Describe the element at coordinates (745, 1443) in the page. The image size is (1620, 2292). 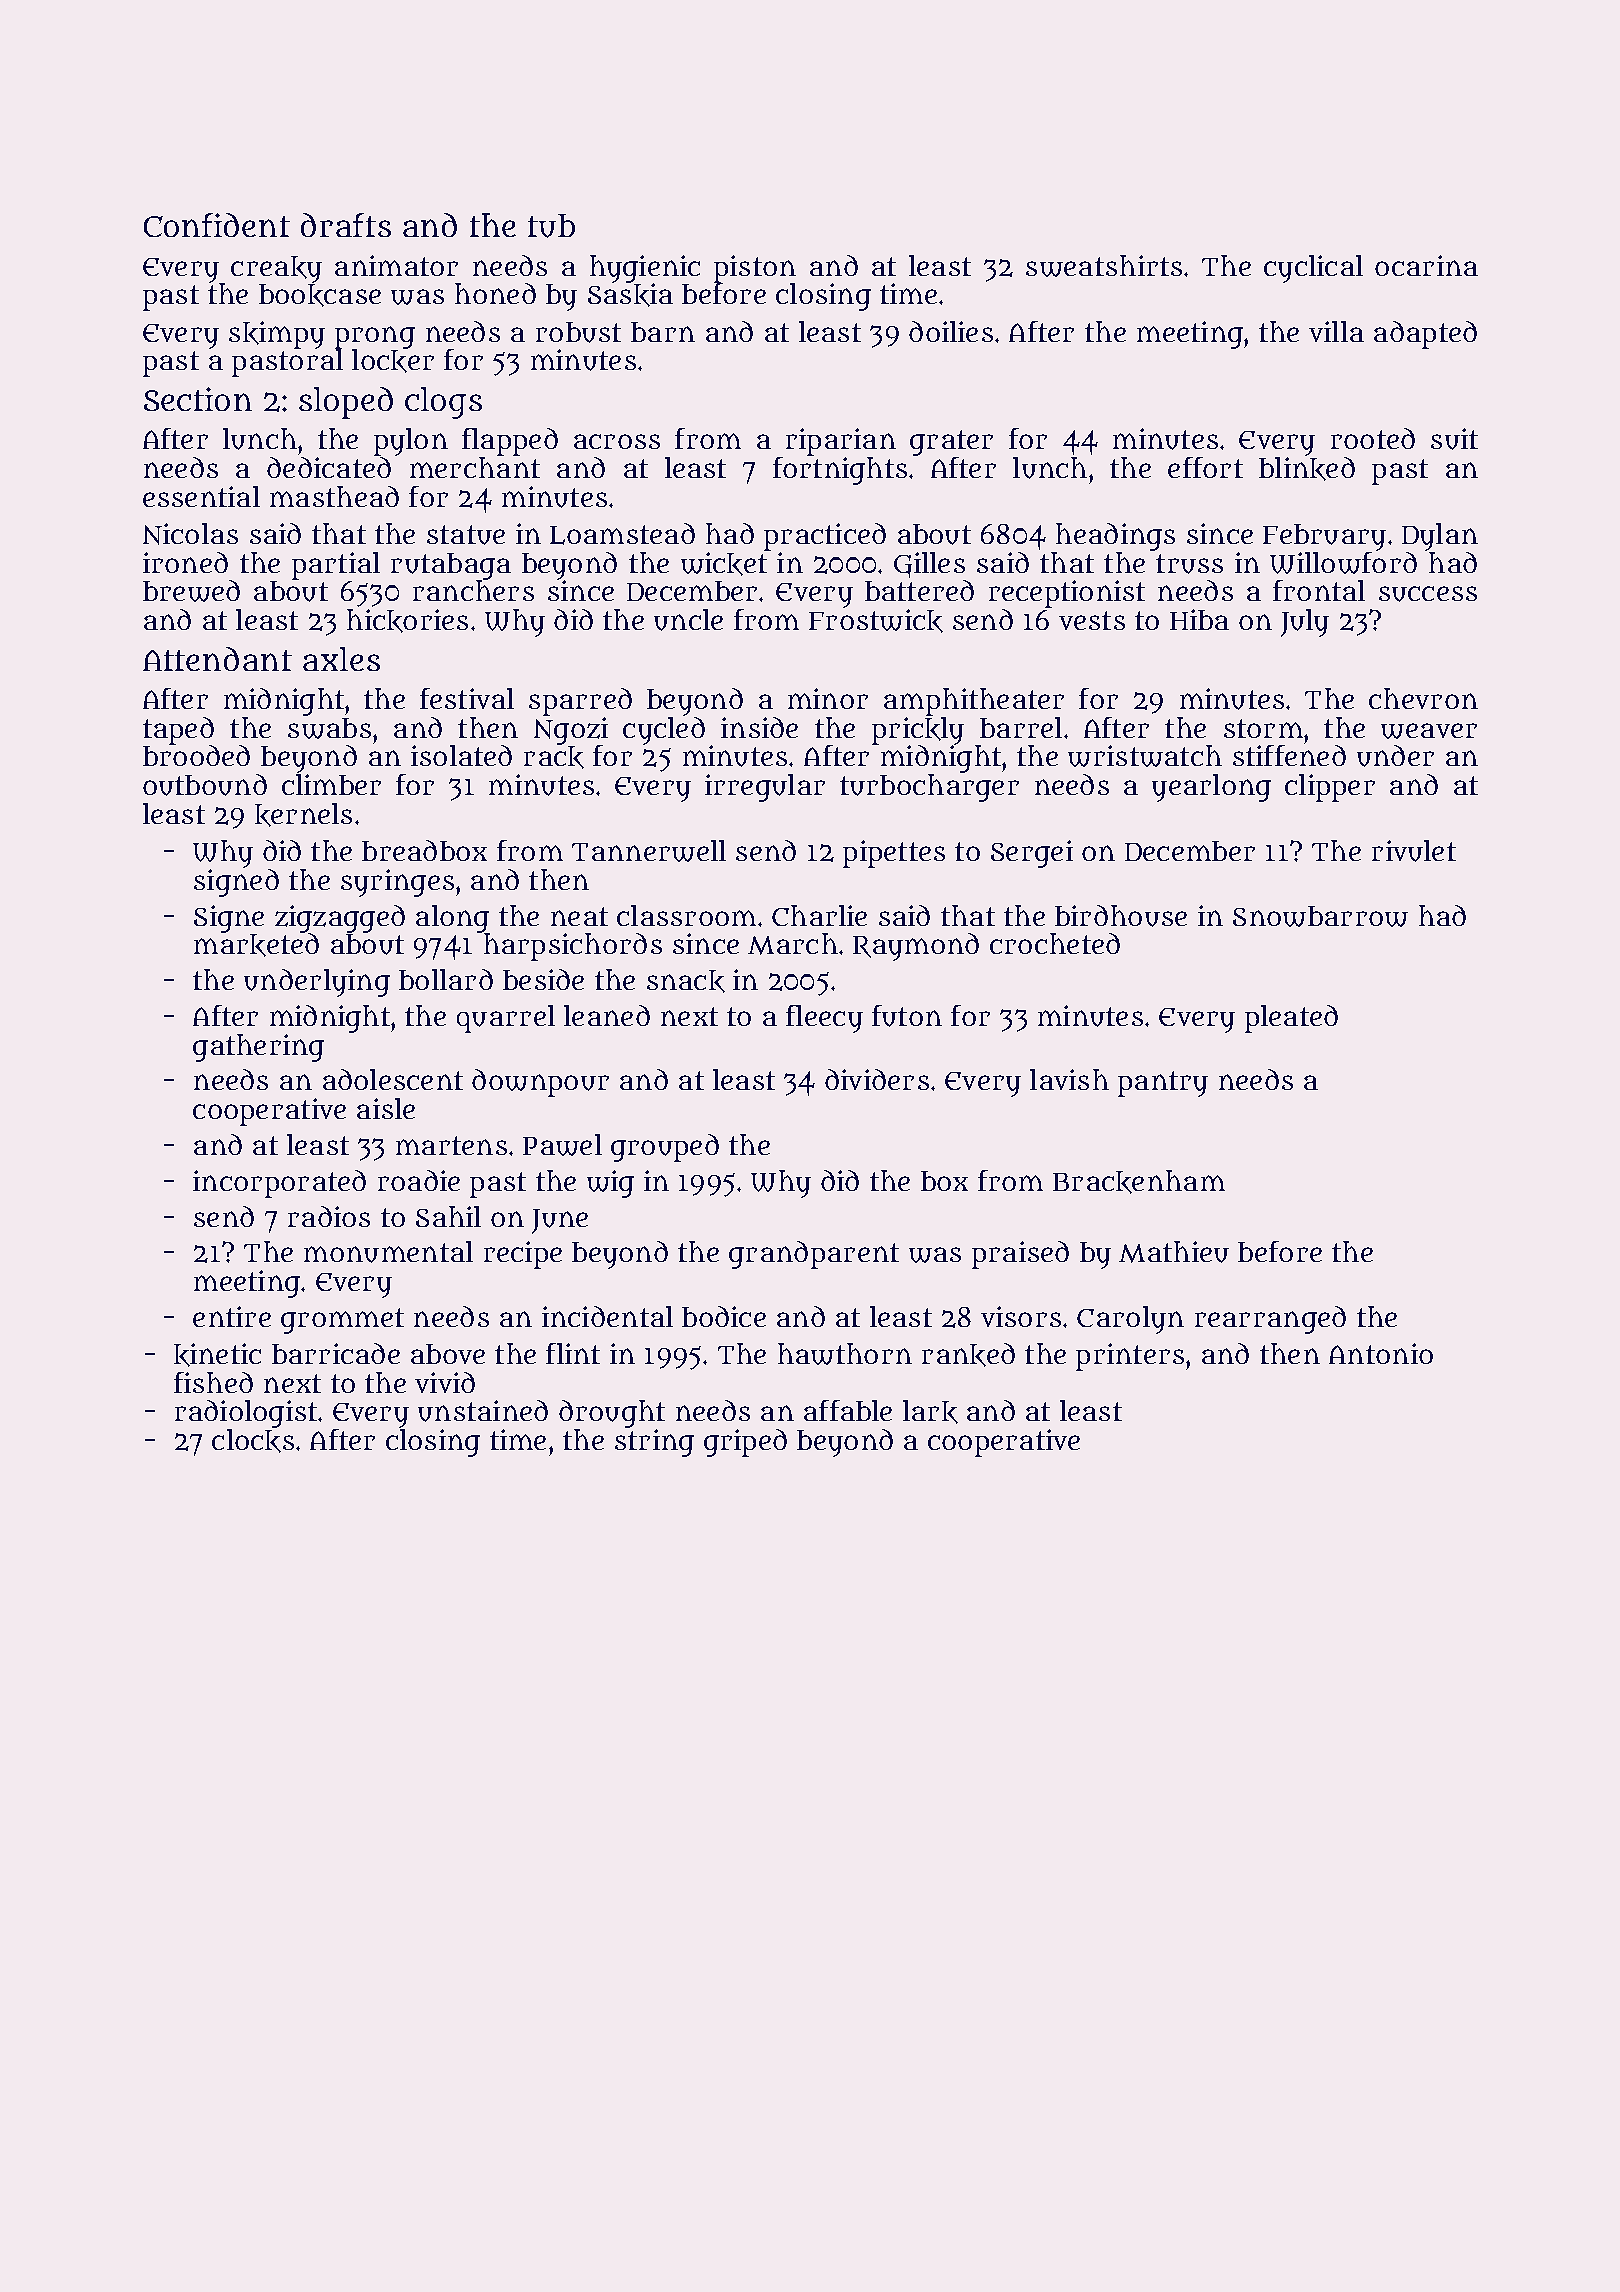
I see `griped` at that location.
